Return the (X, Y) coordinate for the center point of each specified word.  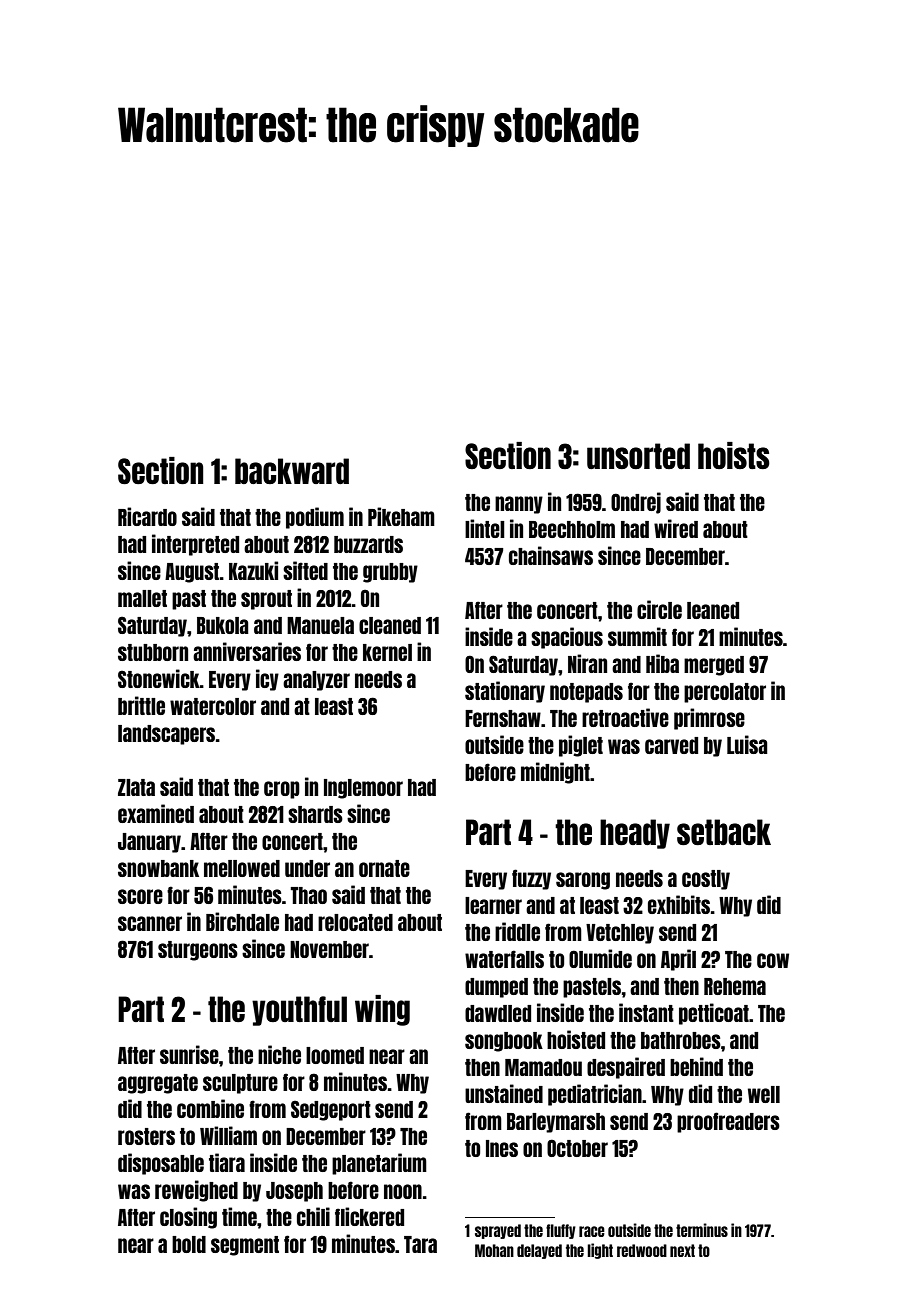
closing (188, 1218)
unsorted (638, 456)
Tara (420, 1244)
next (682, 1250)
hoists (734, 455)
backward (292, 471)
